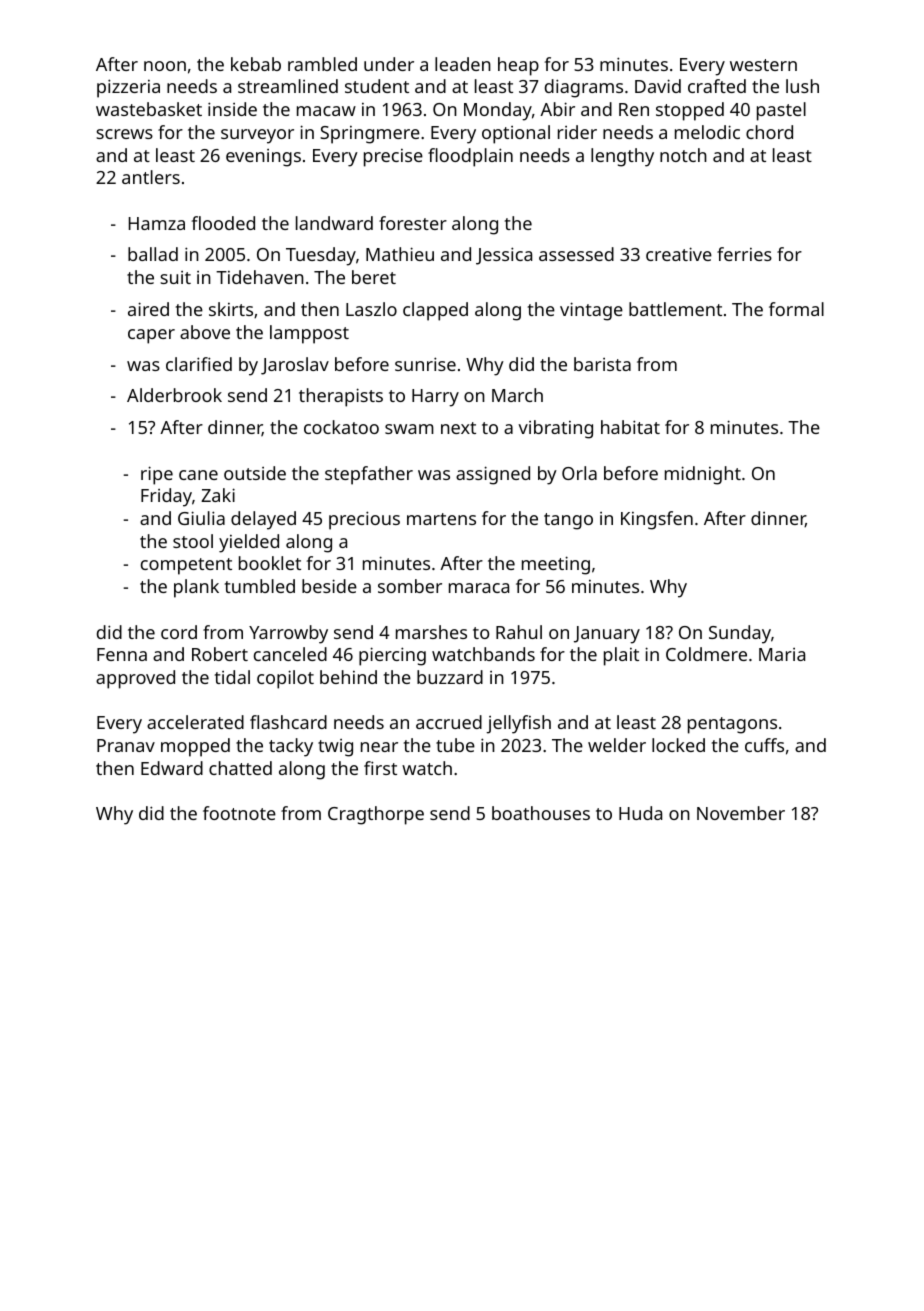 This document has height=1311, width=924. Describe the element at coordinates (149, 109) in the document. I see `wastebasket` at that location.
